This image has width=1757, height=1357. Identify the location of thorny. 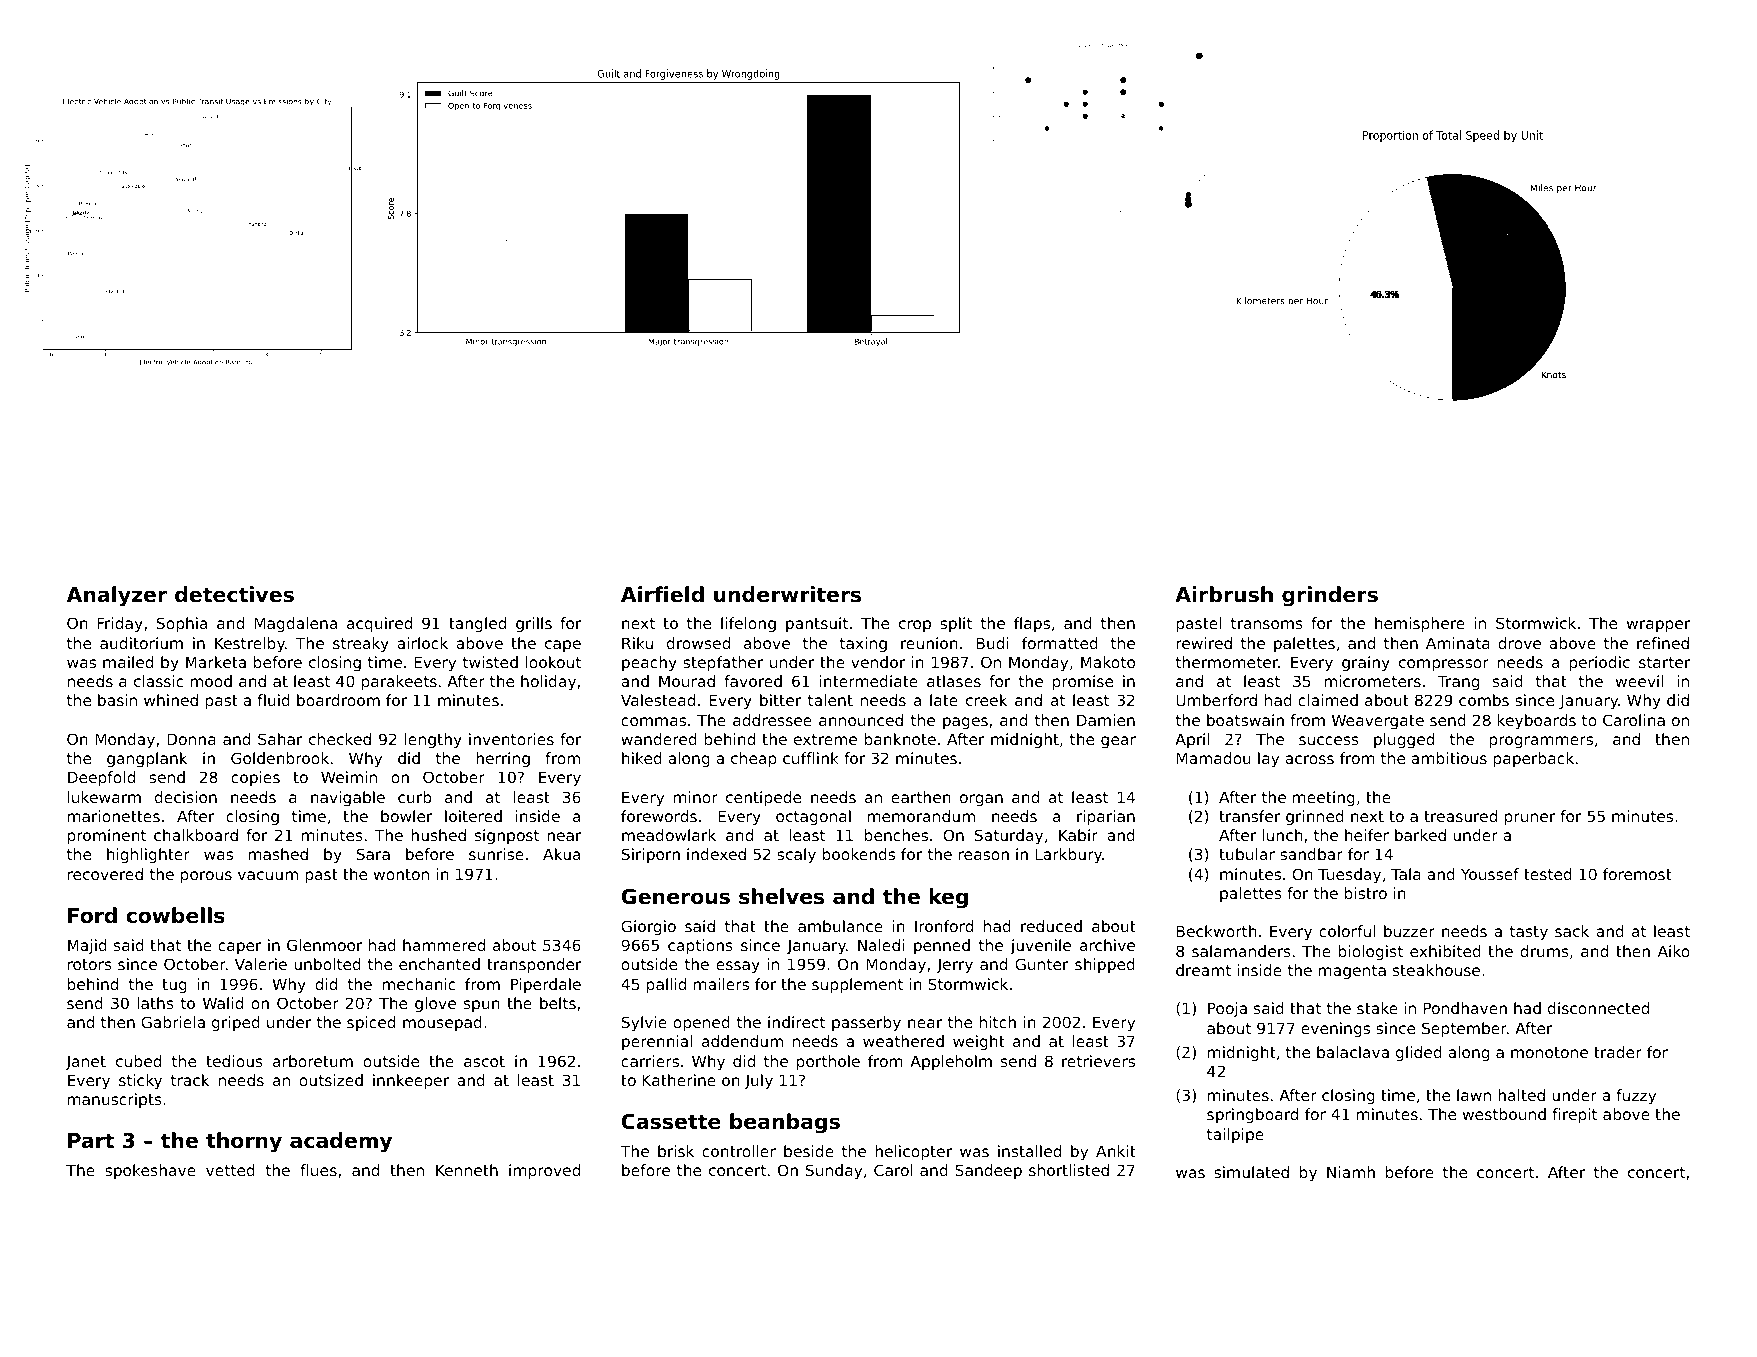
(244, 1142).
